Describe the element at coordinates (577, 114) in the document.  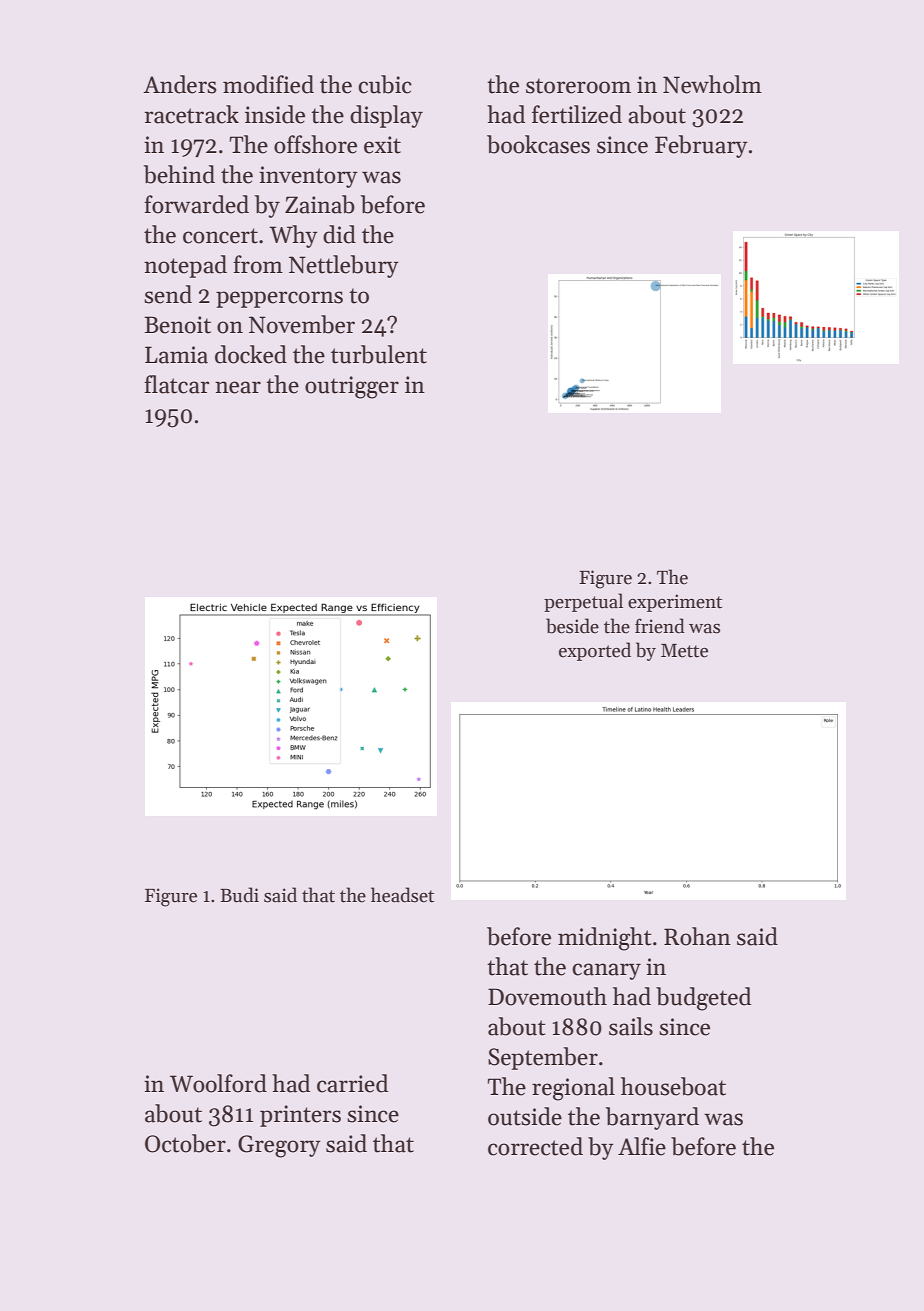
I see `fertilized` at that location.
